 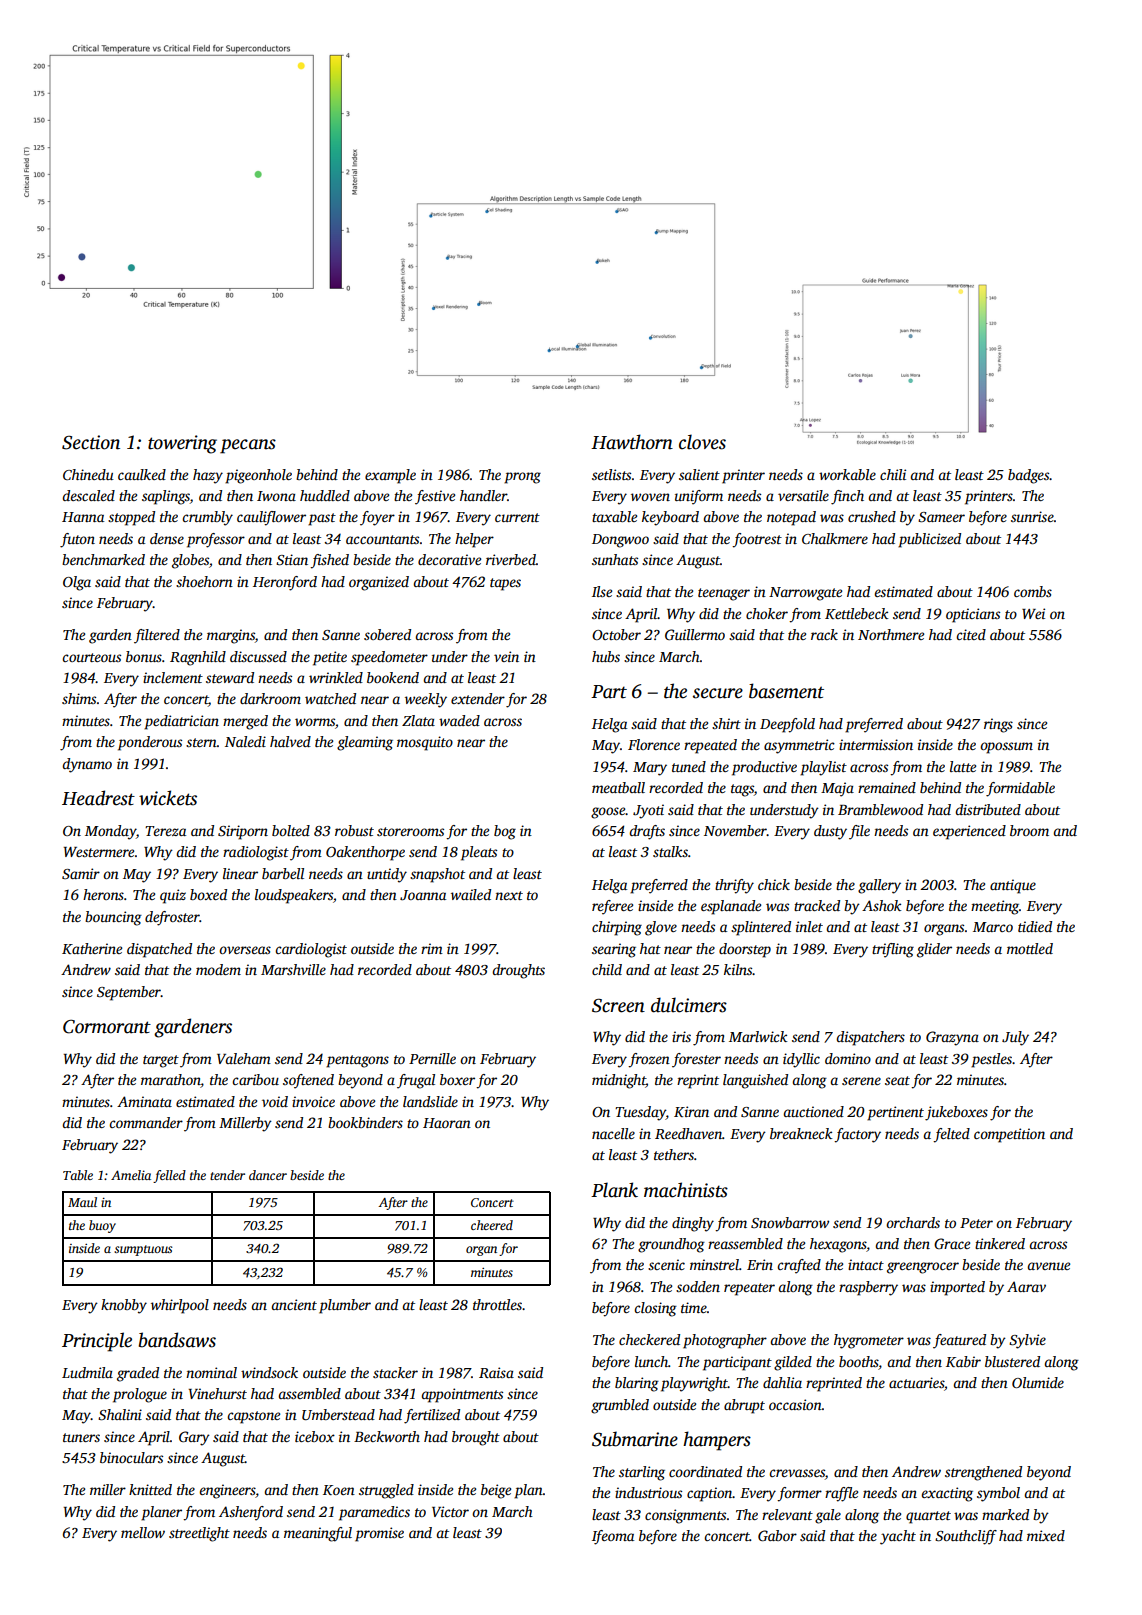 What do you see at coordinates (251, 1513) in the screenshot?
I see `Ashenford` at bounding box center [251, 1513].
